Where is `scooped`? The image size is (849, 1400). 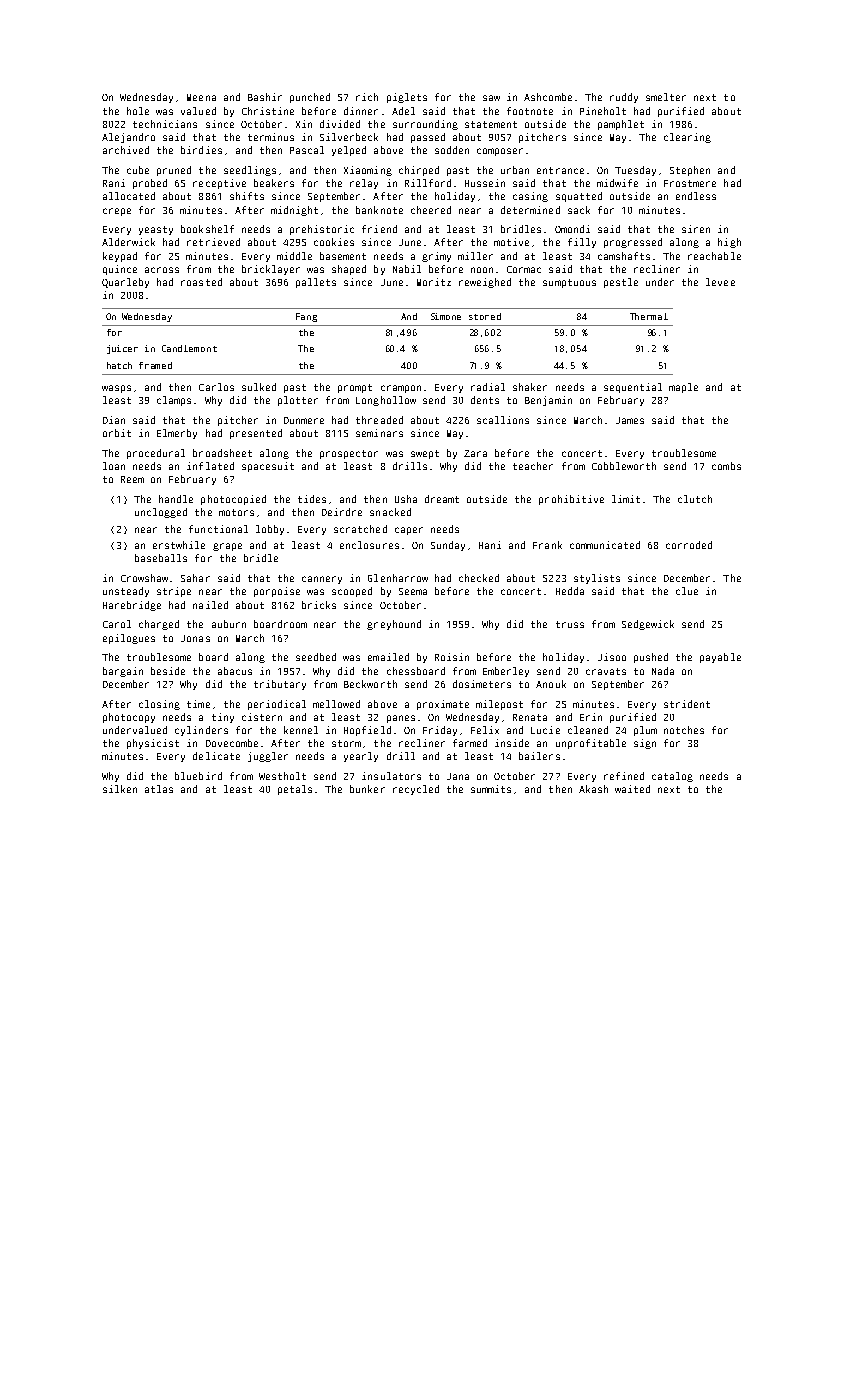 scooped is located at coordinates (352, 592).
